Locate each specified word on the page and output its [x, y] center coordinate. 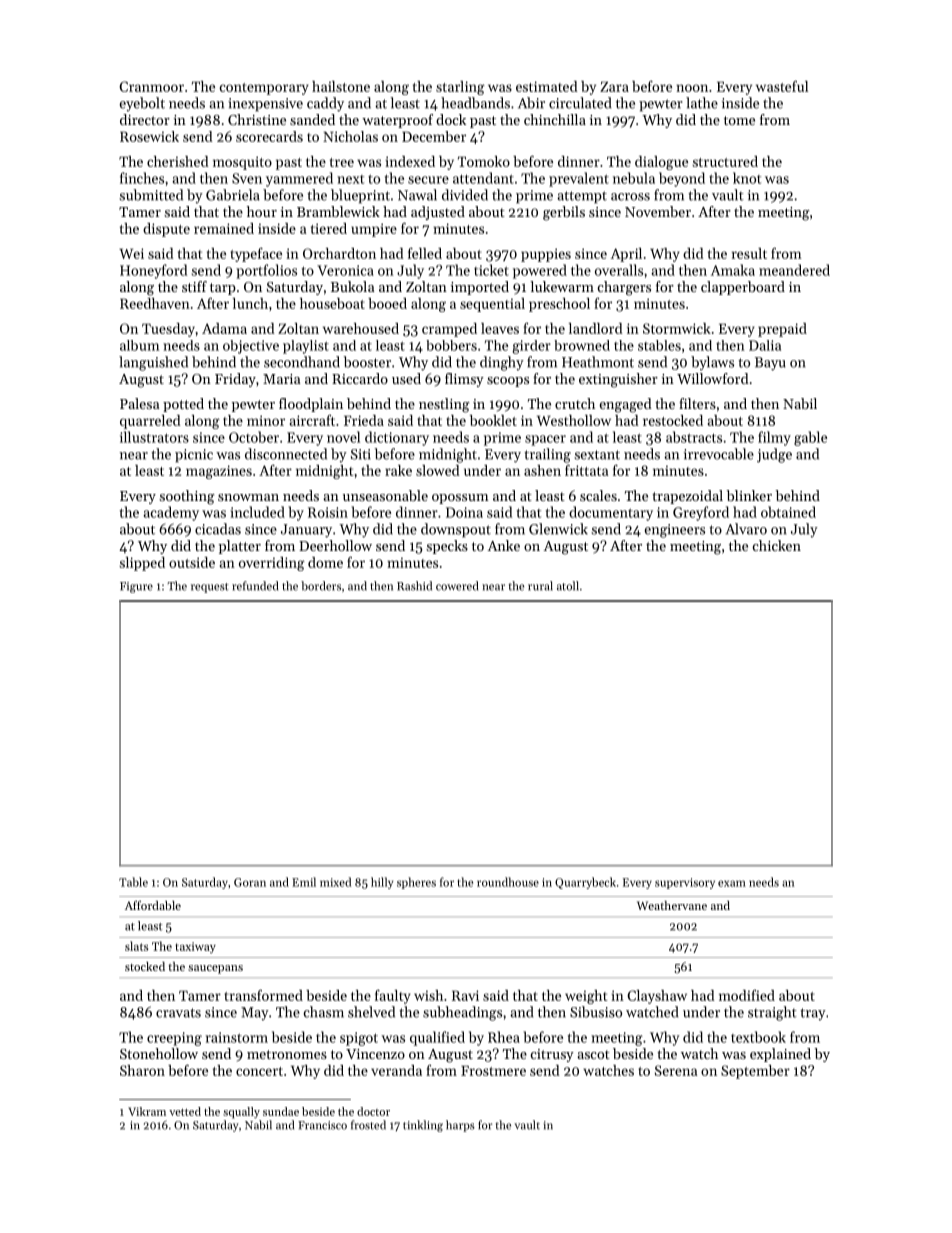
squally [241, 1113]
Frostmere [493, 1071]
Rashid [414, 586]
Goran [250, 882]
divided [465, 195]
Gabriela [233, 195]
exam [732, 883]
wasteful [782, 86]
